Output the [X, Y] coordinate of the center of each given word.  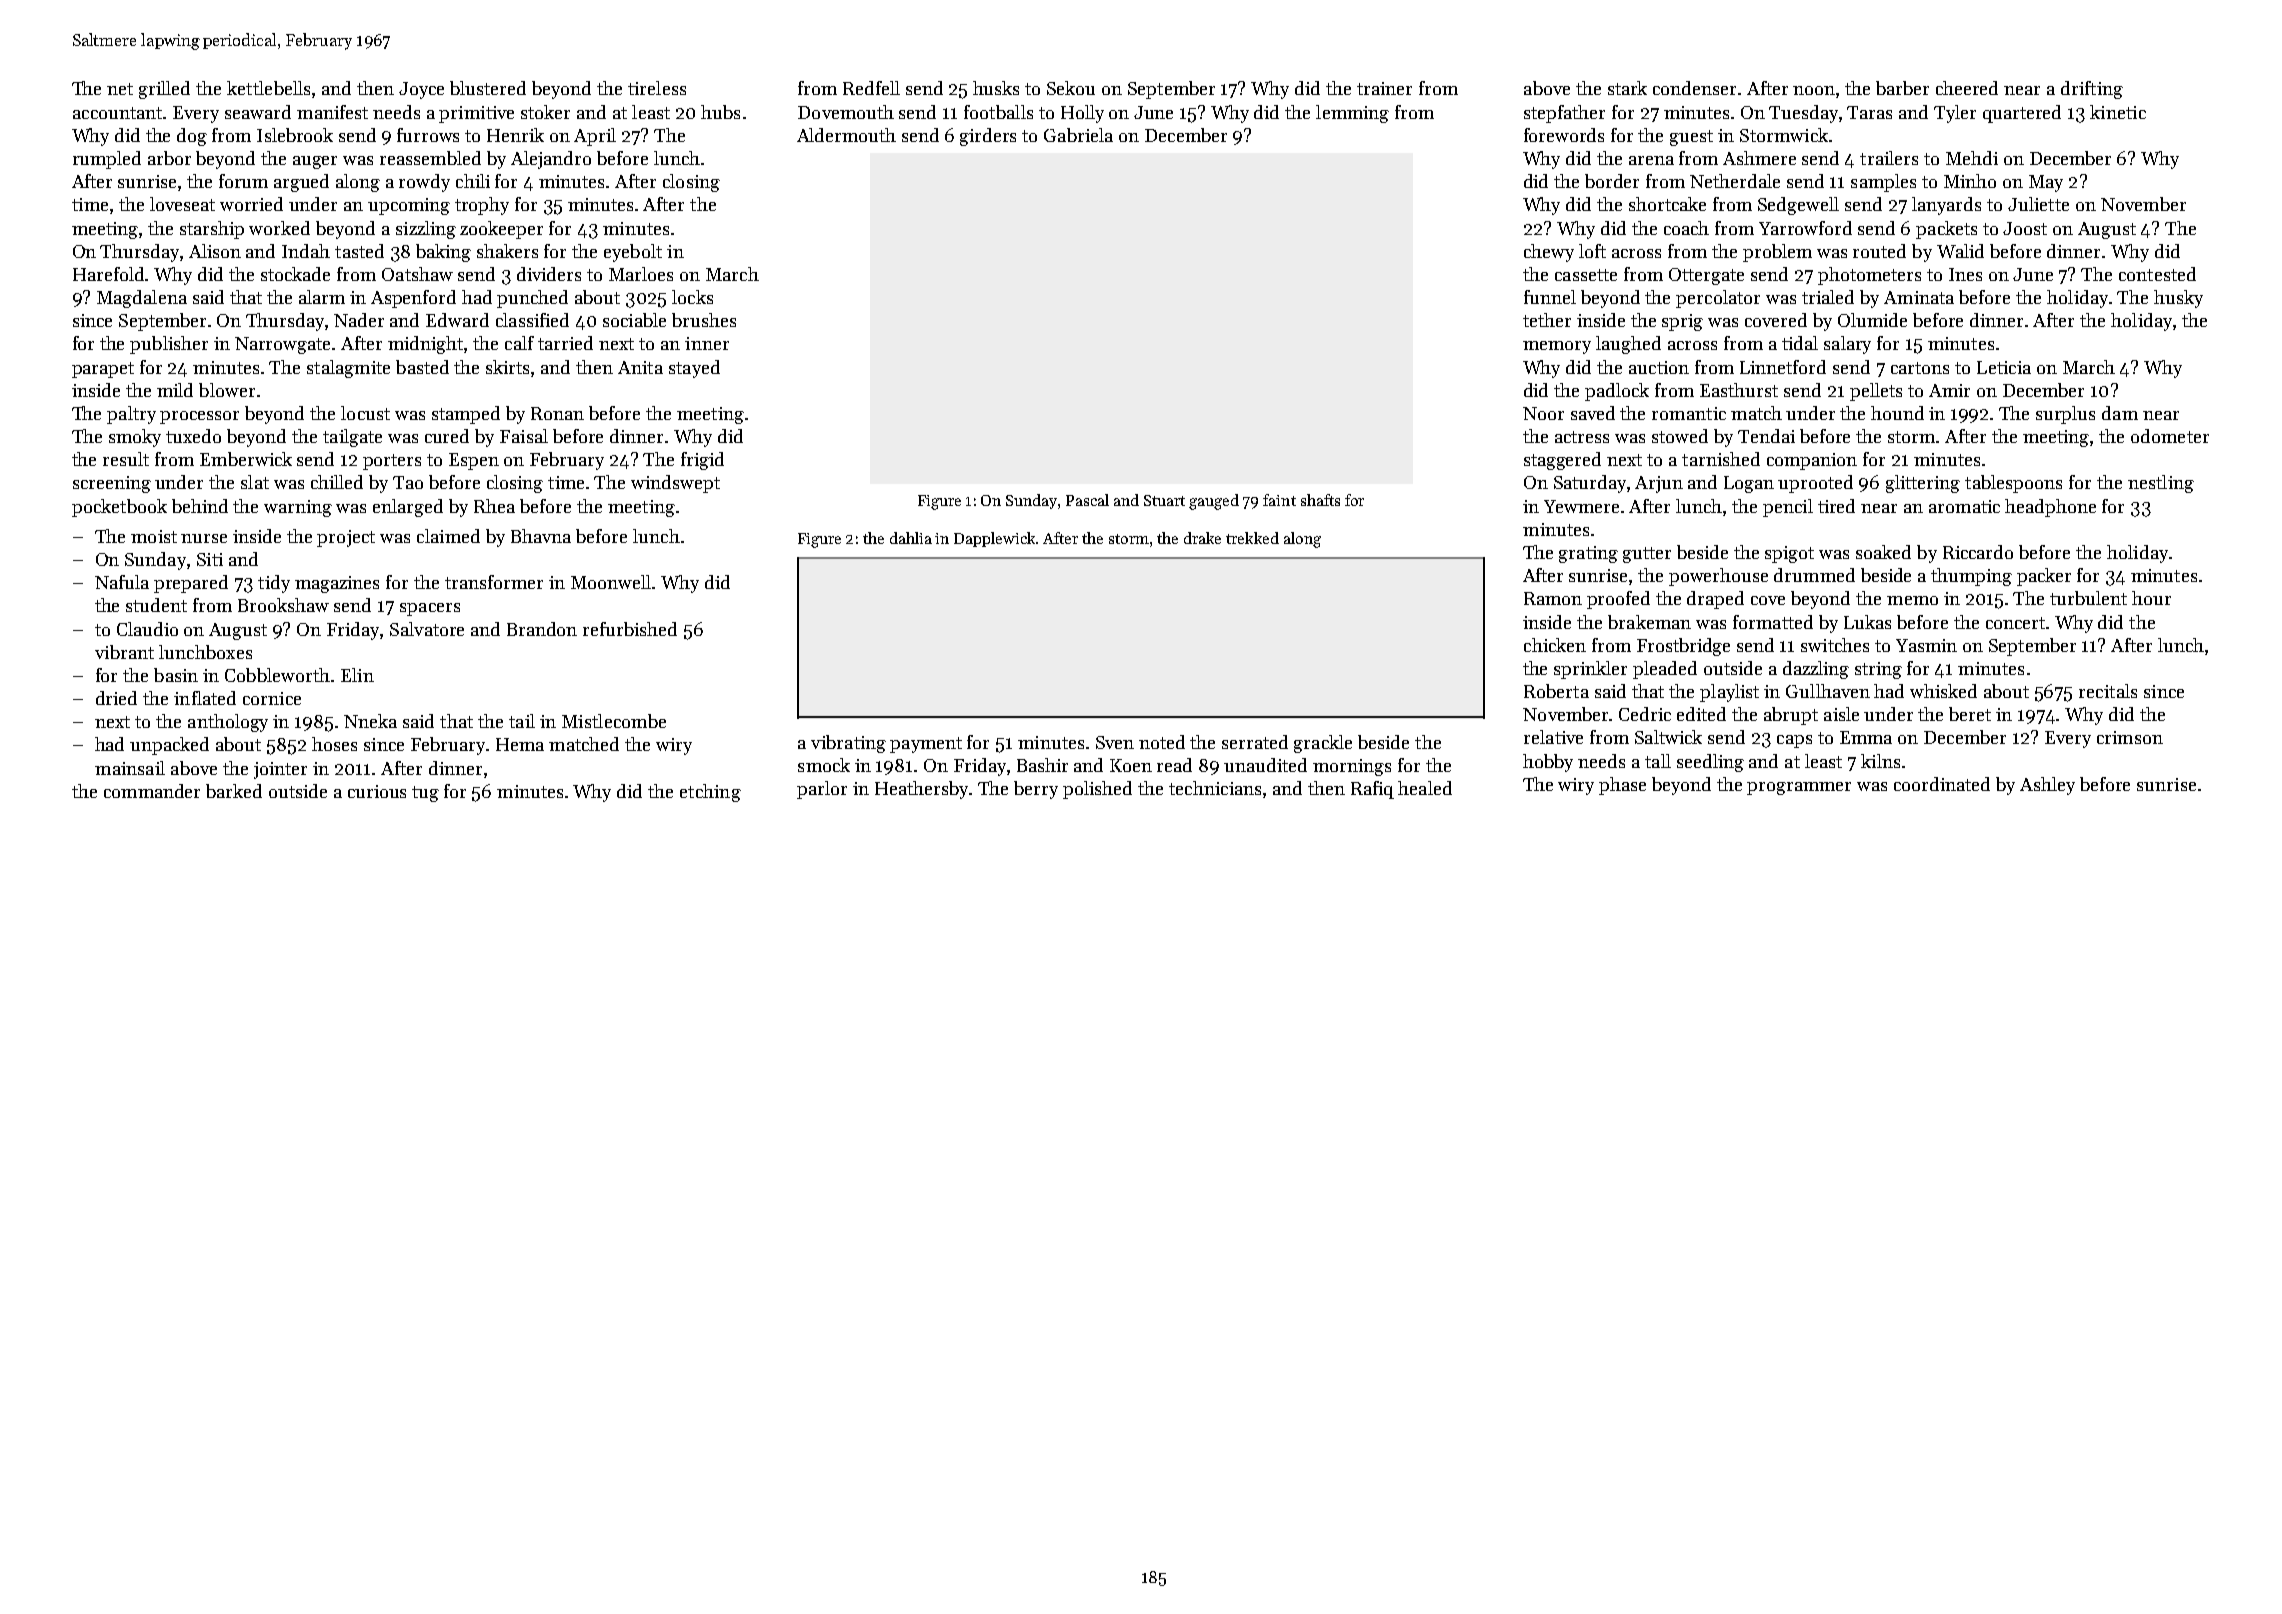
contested [2157, 274]
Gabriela [1078, 135]
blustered [488, 88]
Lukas [1867, 622]
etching [710, 793]
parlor [822, 790]
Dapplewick [994, 539]
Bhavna [541, 536]
